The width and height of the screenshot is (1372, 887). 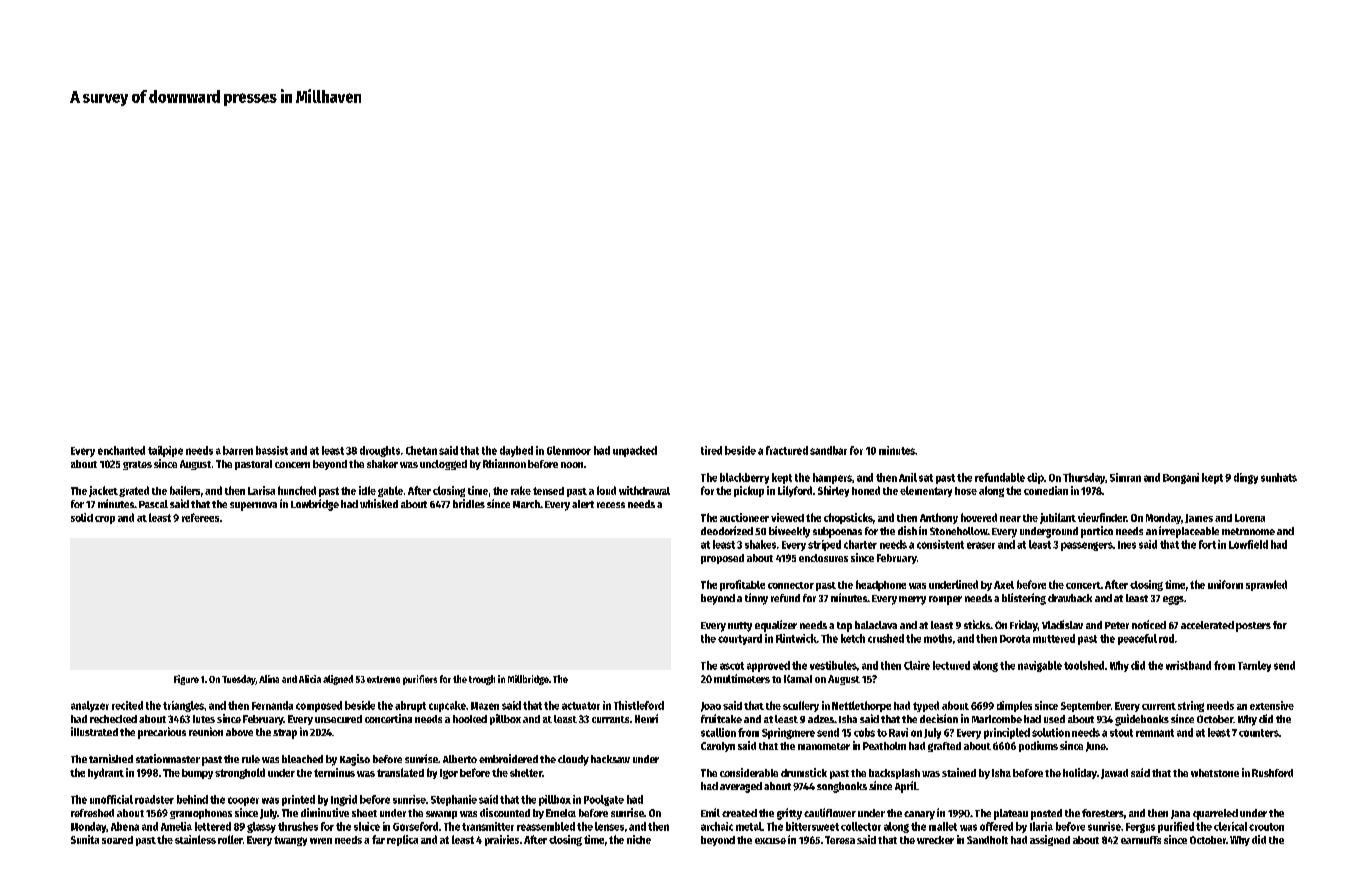 What do you see at coordinates (711, 450) in the screenshot?
I see `tired` at bounding box center [711, 450].
